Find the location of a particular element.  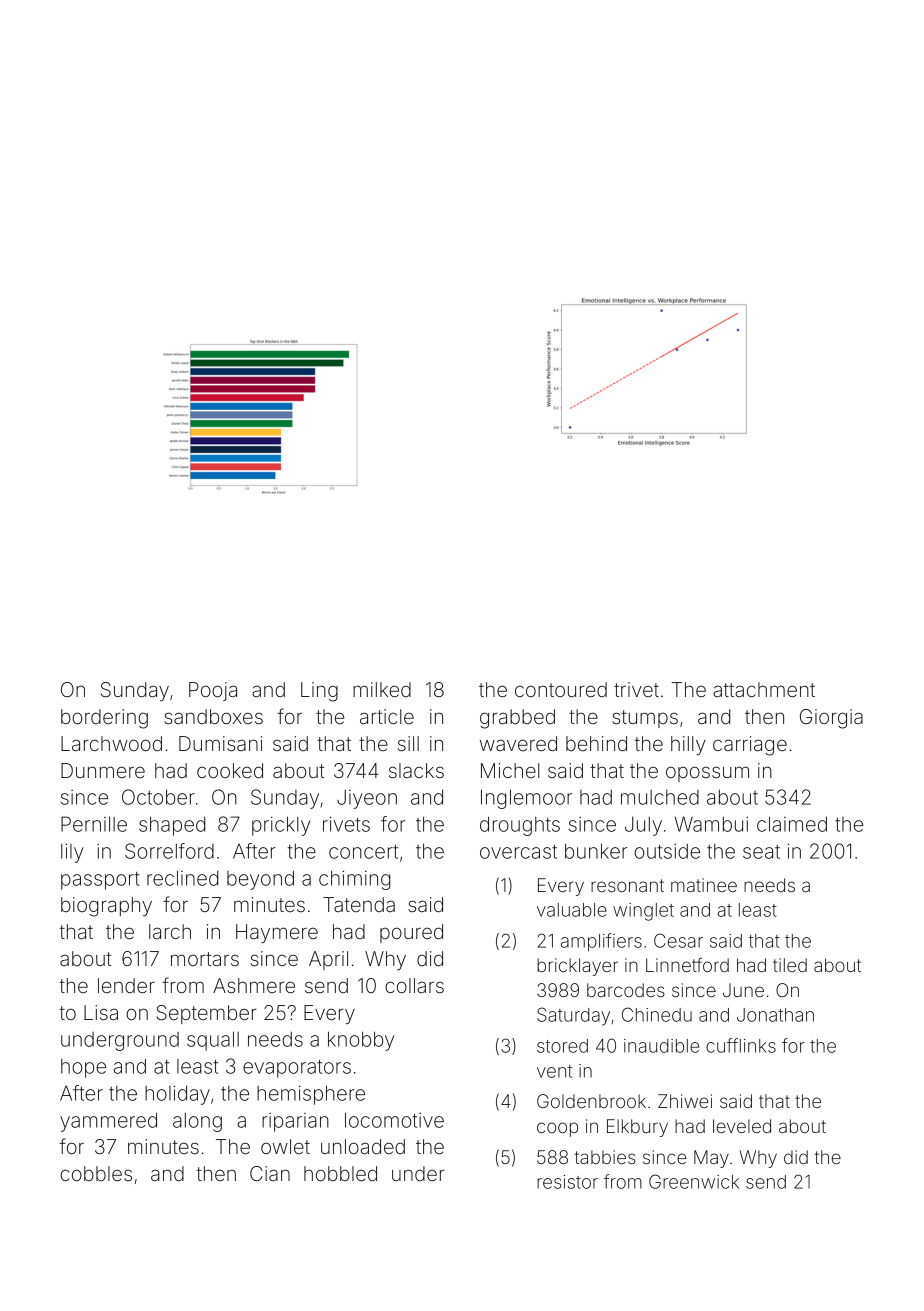

hemisphere is located at coordinates (311, 1095).
